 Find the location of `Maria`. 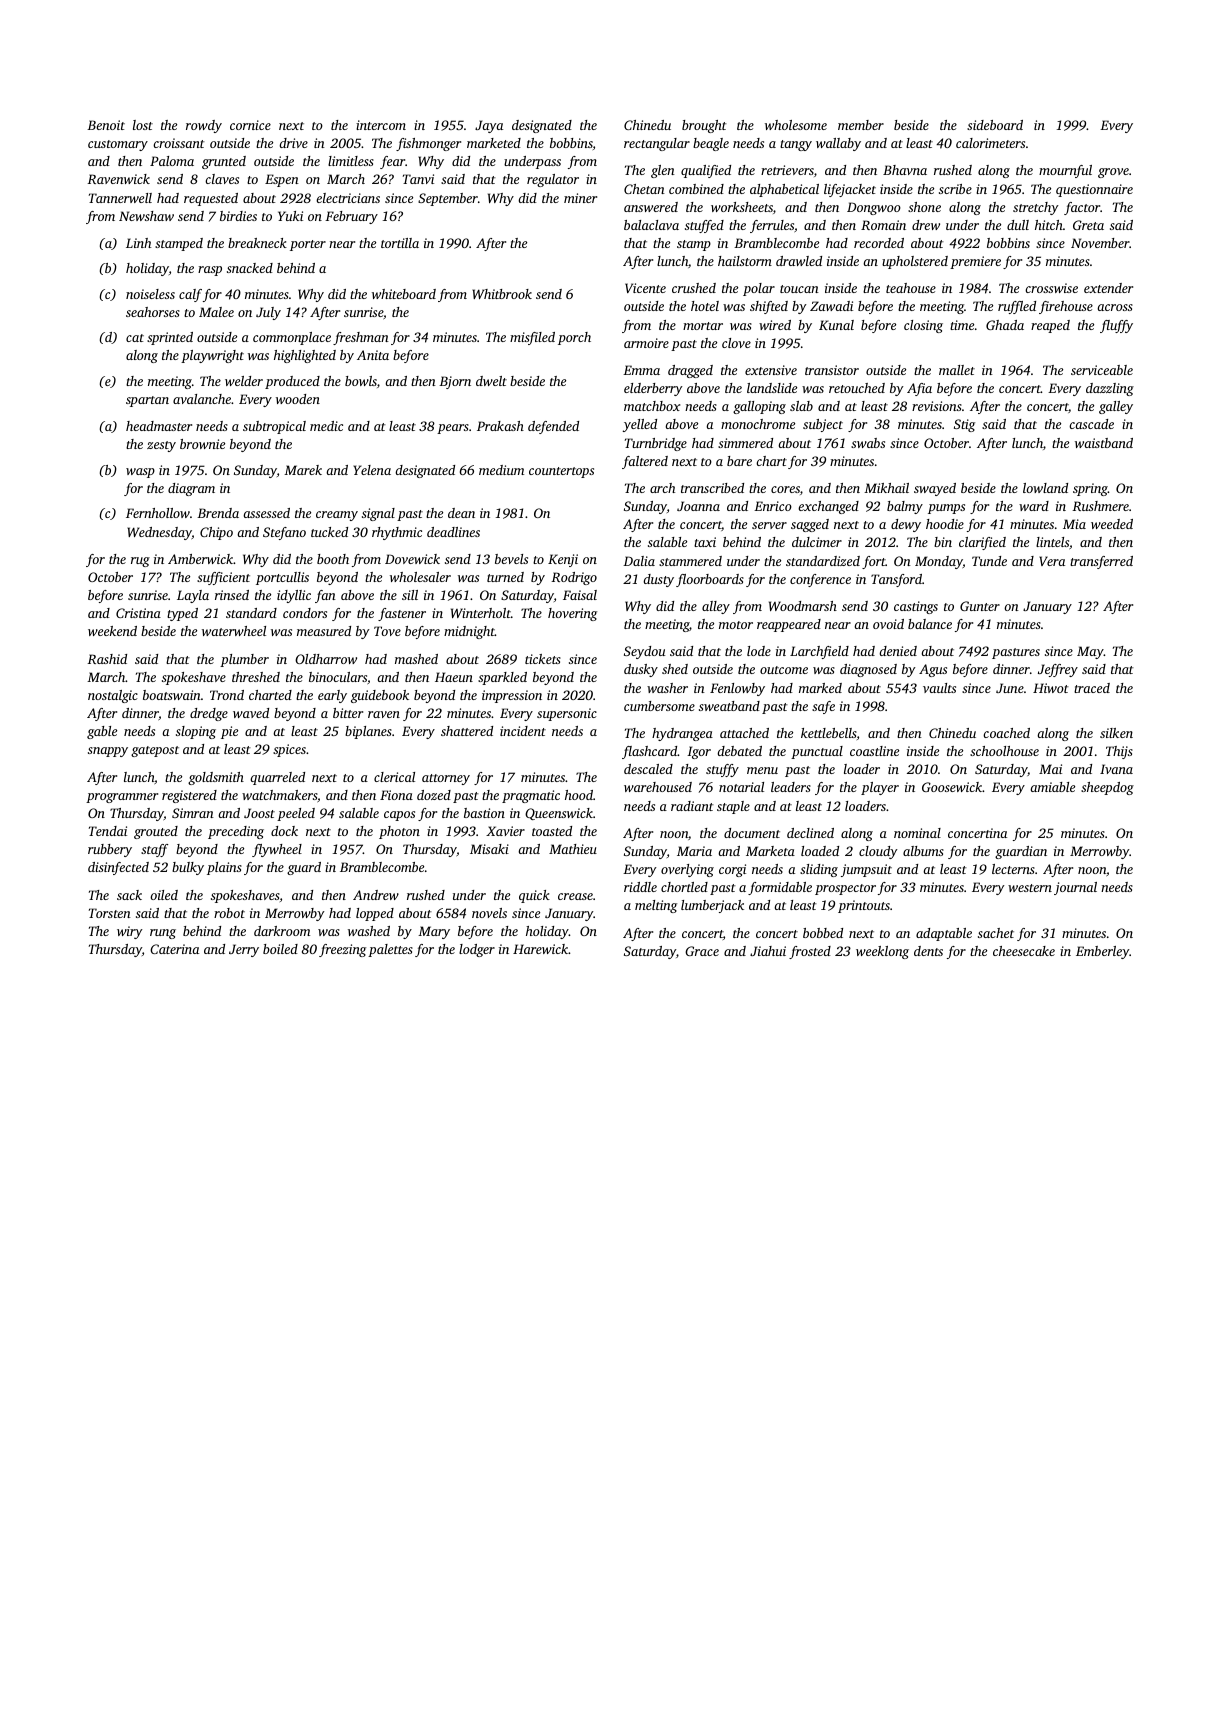

Maria is located at coordinates (694, 851).
